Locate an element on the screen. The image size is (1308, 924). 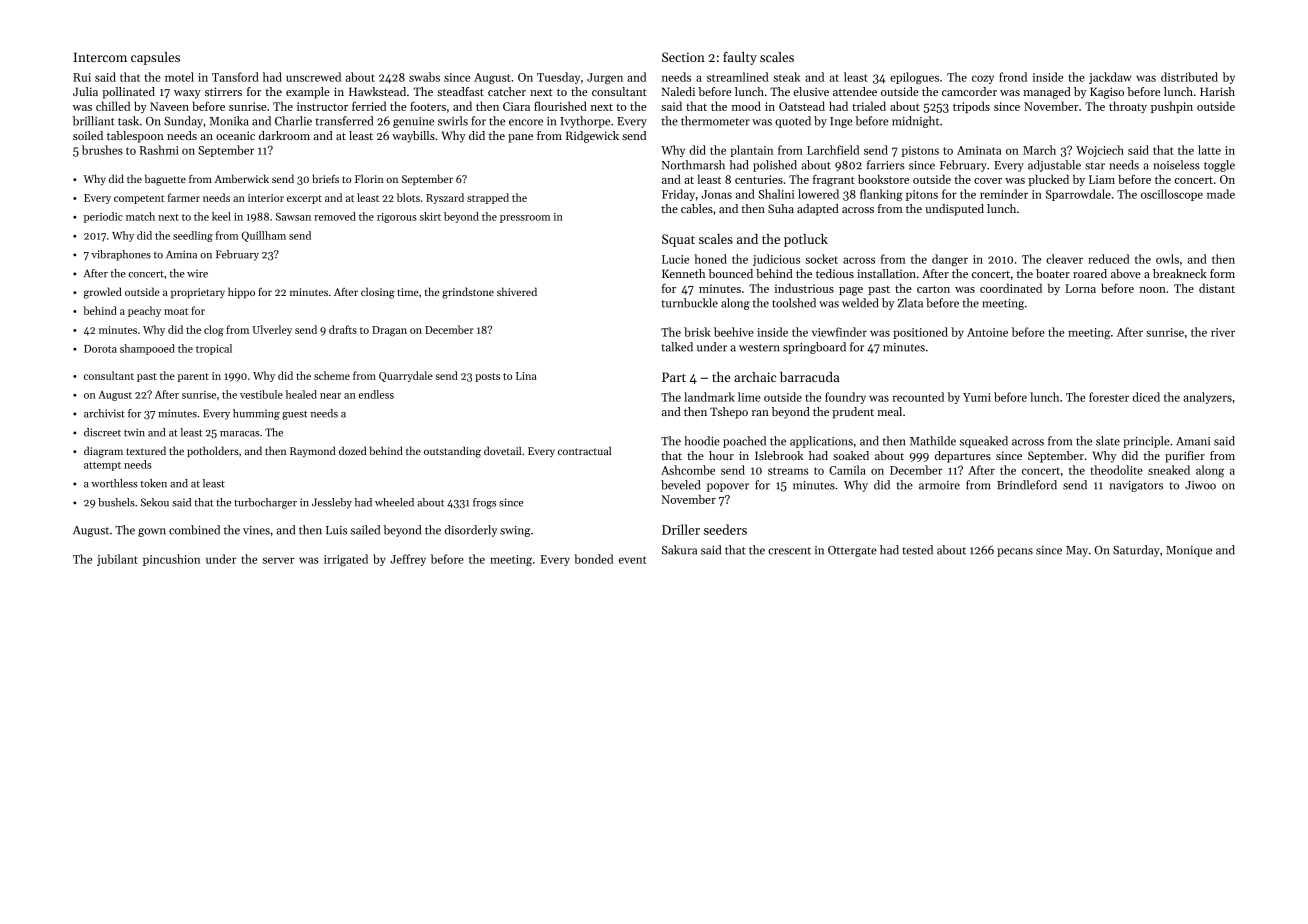
purifier is located at coordinates (1185, 457).
